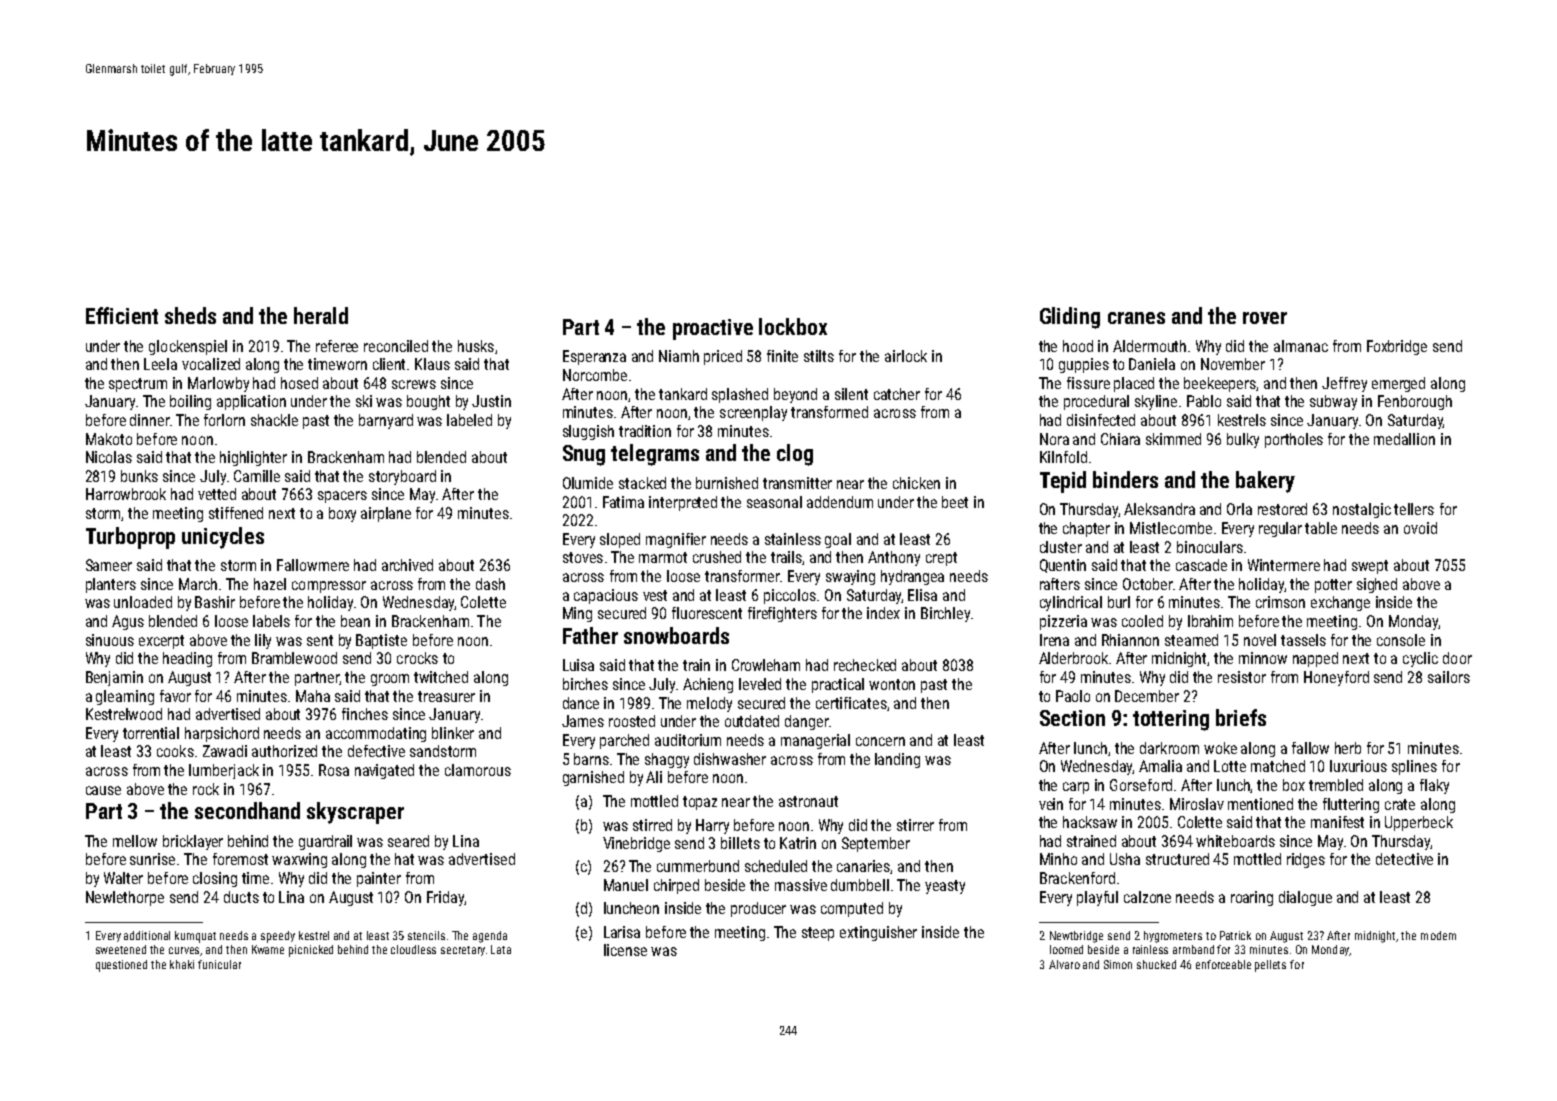  What do you see at coordinates (224, 771) in the document?
I see `lumberjack` at bounding box center [224, 771].
